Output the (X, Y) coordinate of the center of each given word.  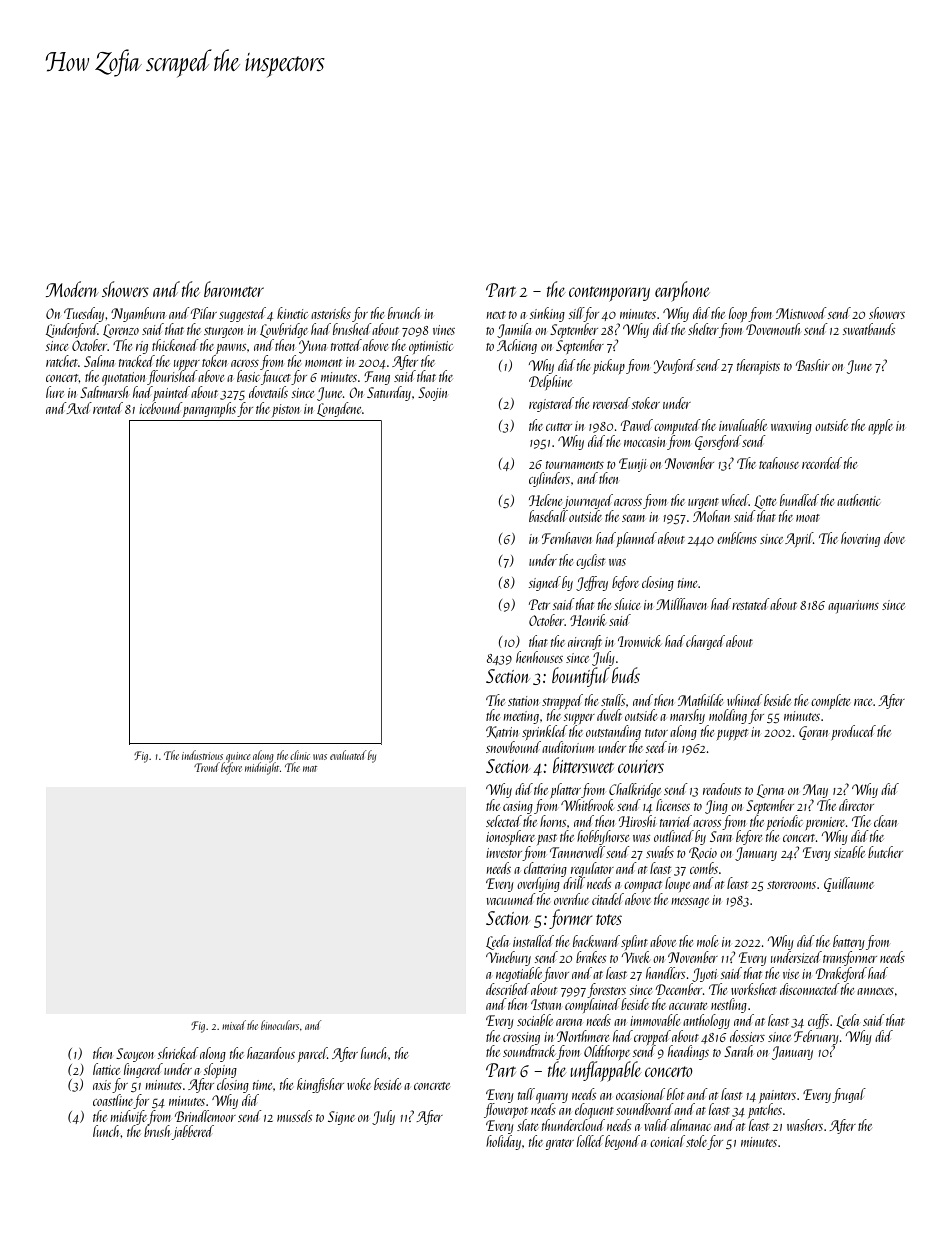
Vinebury (508, 958)
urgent (703, 503)
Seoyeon (135, 1055)
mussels (294, 1116)
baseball (548, 516)
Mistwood (801, 313)
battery (849, 942)
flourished (172, 377)
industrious (202, 755)
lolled (590, 1141)
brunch (404, 313)
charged (705, 642)
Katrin (502, 732)
